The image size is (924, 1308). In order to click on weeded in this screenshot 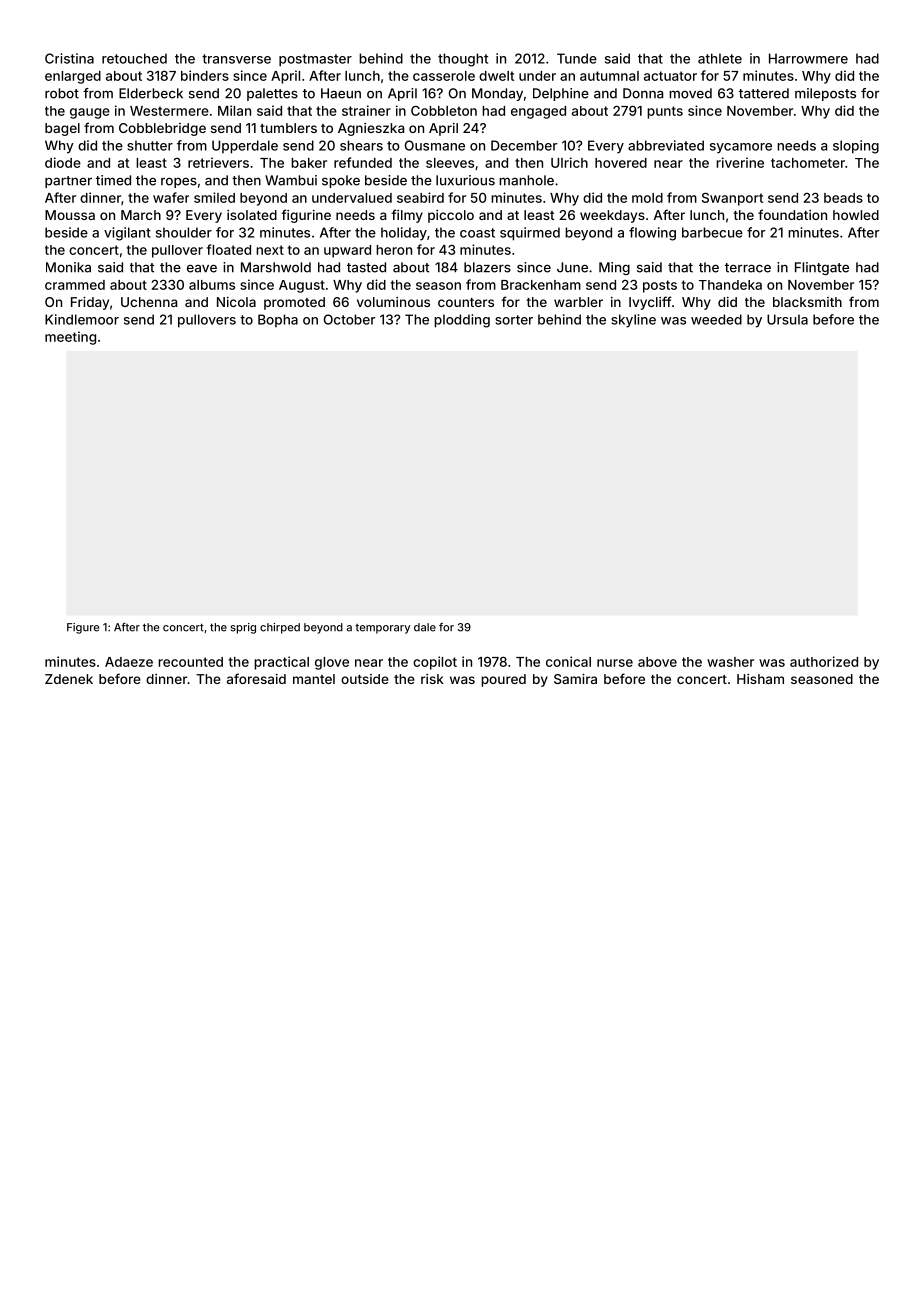, I will do `click(716, 319)`.
